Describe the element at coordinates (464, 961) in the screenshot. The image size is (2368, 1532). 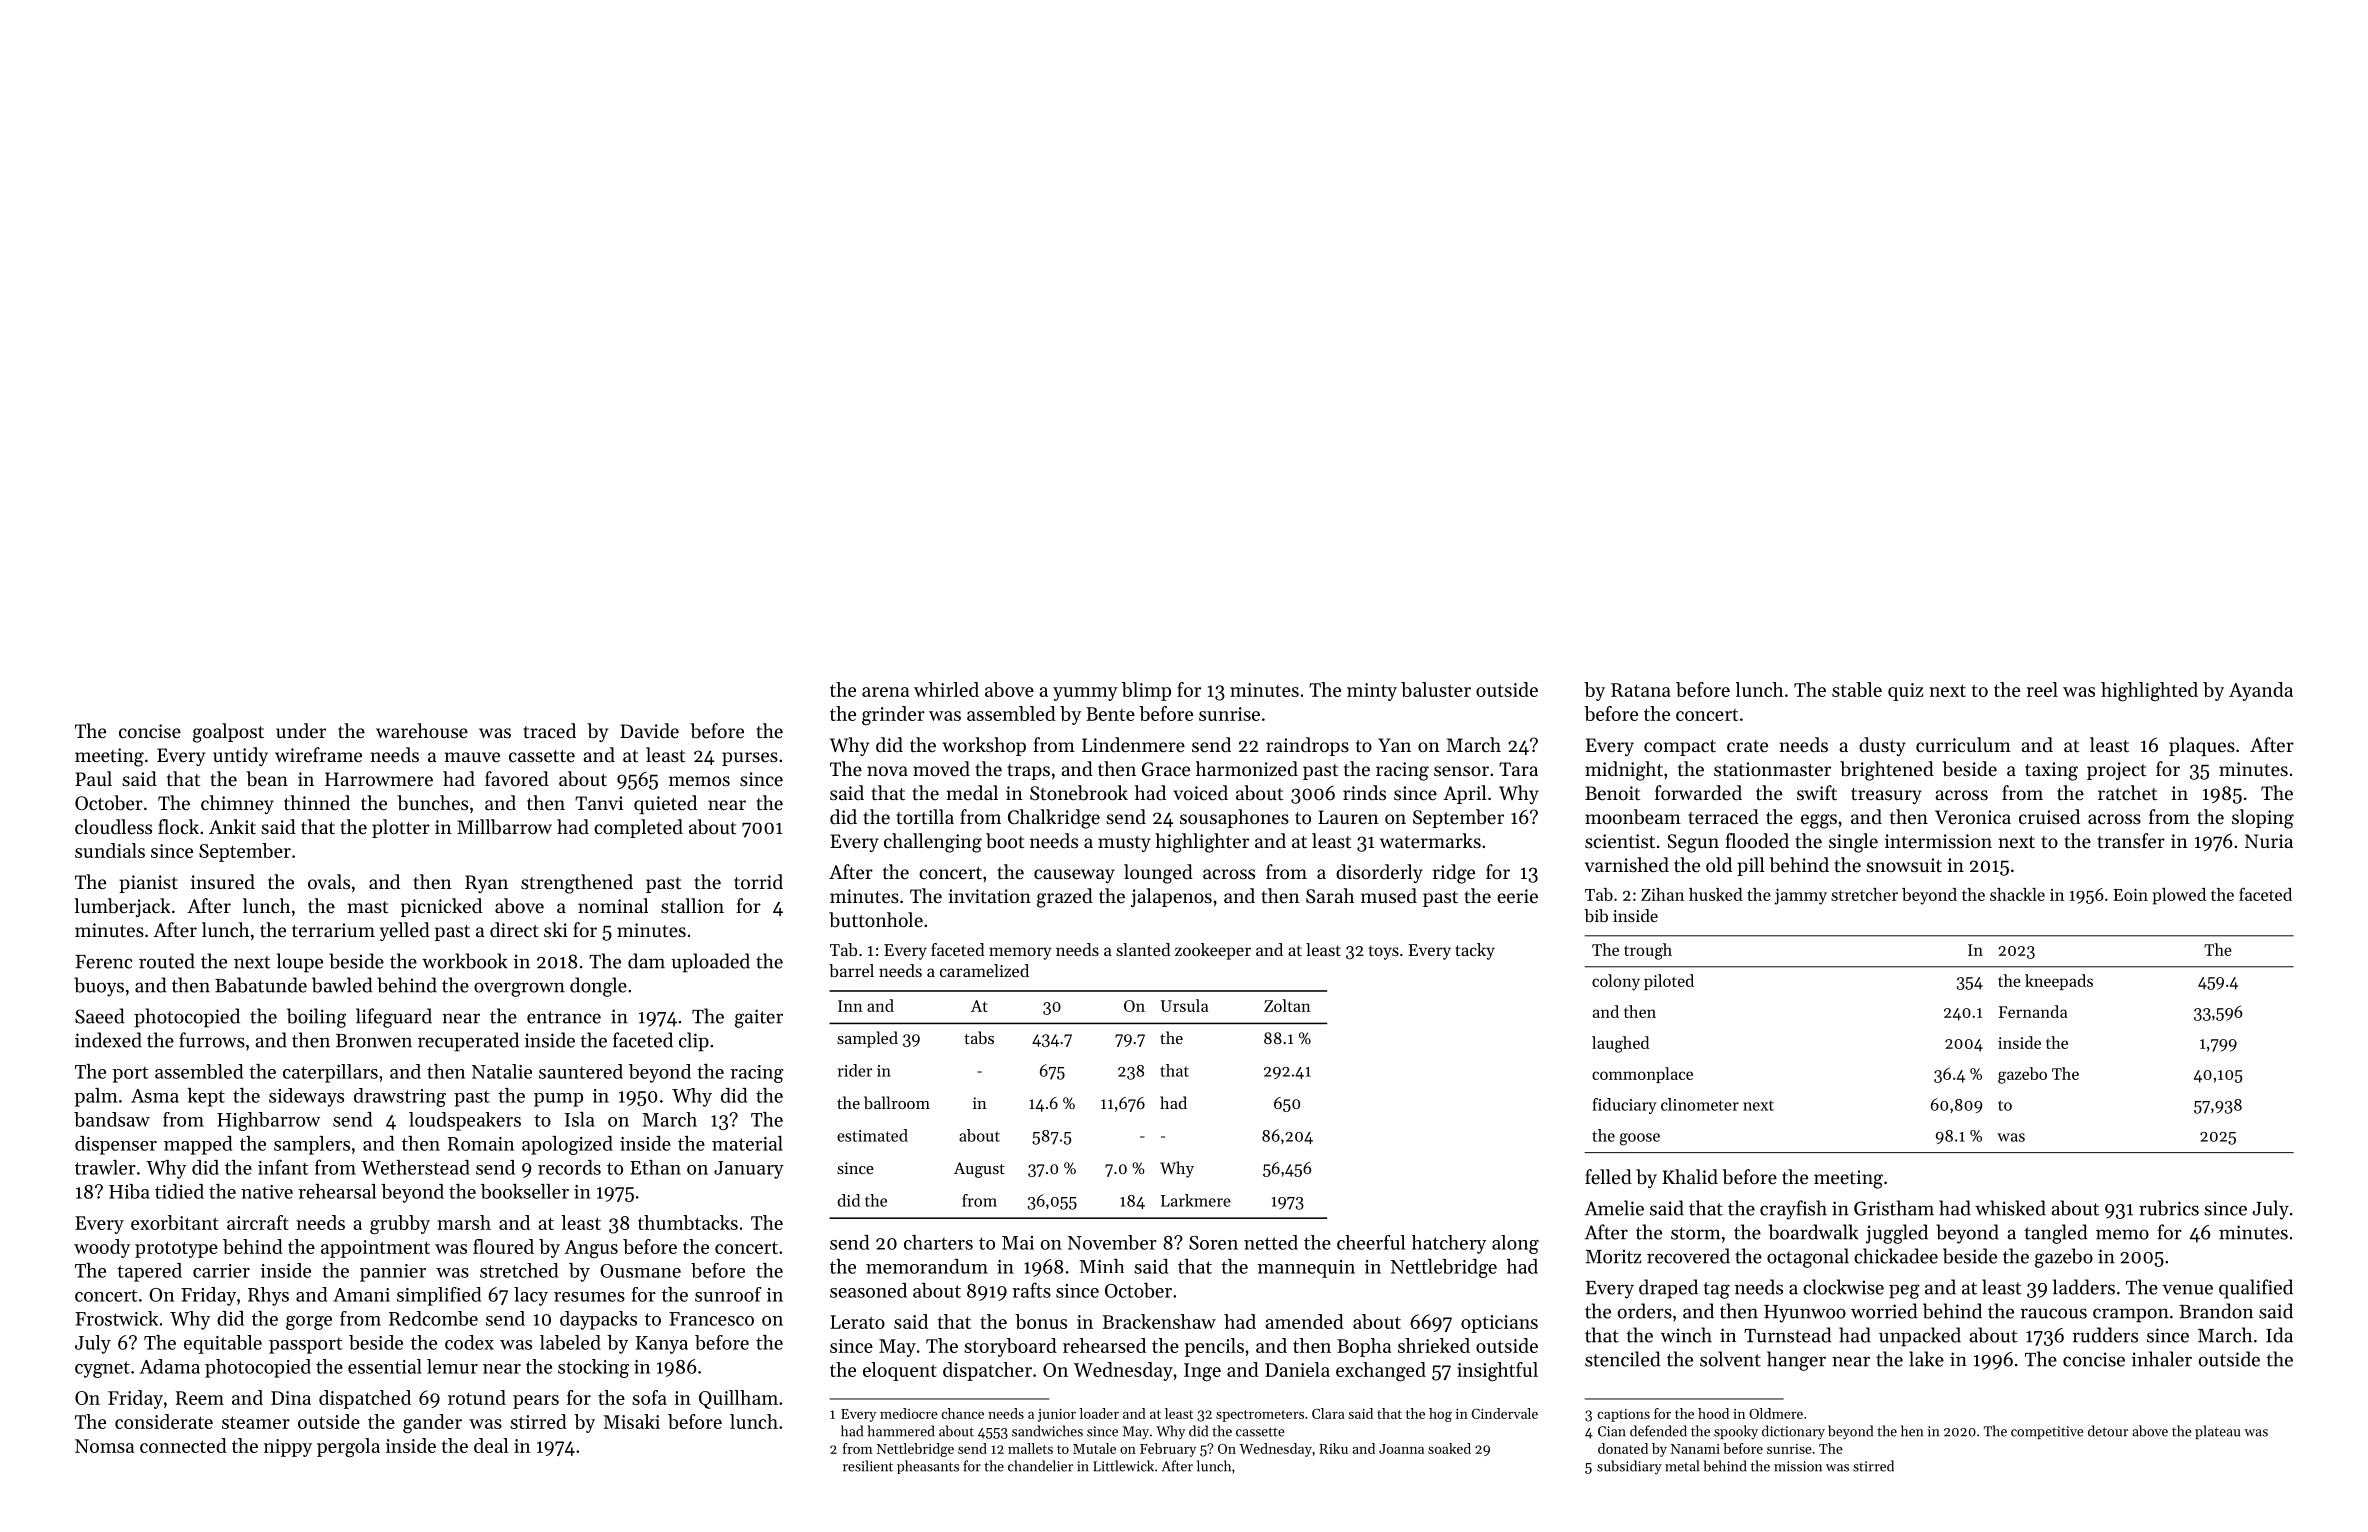
I see `workbook` at that location.
